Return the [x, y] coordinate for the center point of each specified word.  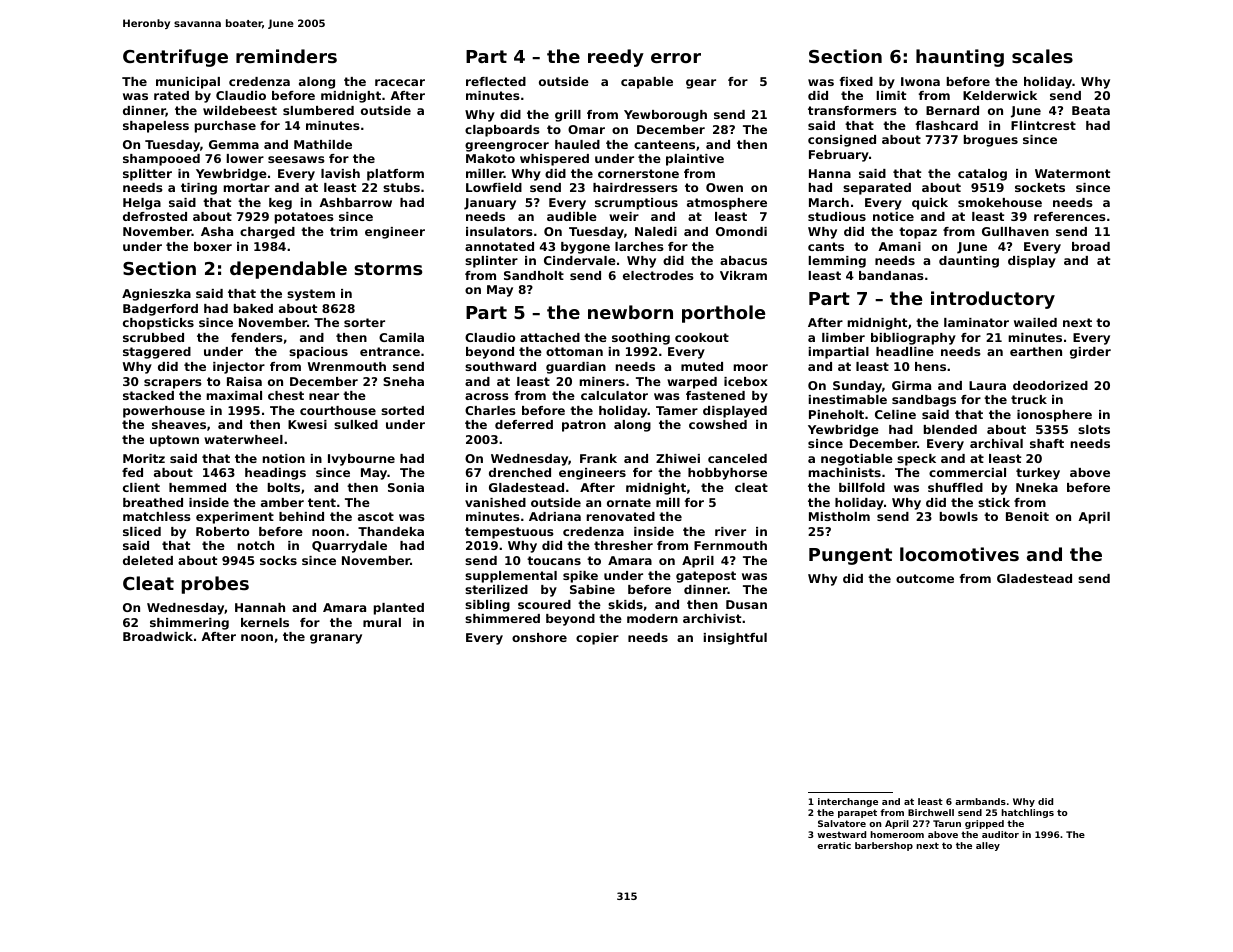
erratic [834, 845]
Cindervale [580, 260]
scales [1042, 56]
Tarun [947, 823]
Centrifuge [175, 58]
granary [336, 639]
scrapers [173, 384]
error [676, 58]
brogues [991, 141]
